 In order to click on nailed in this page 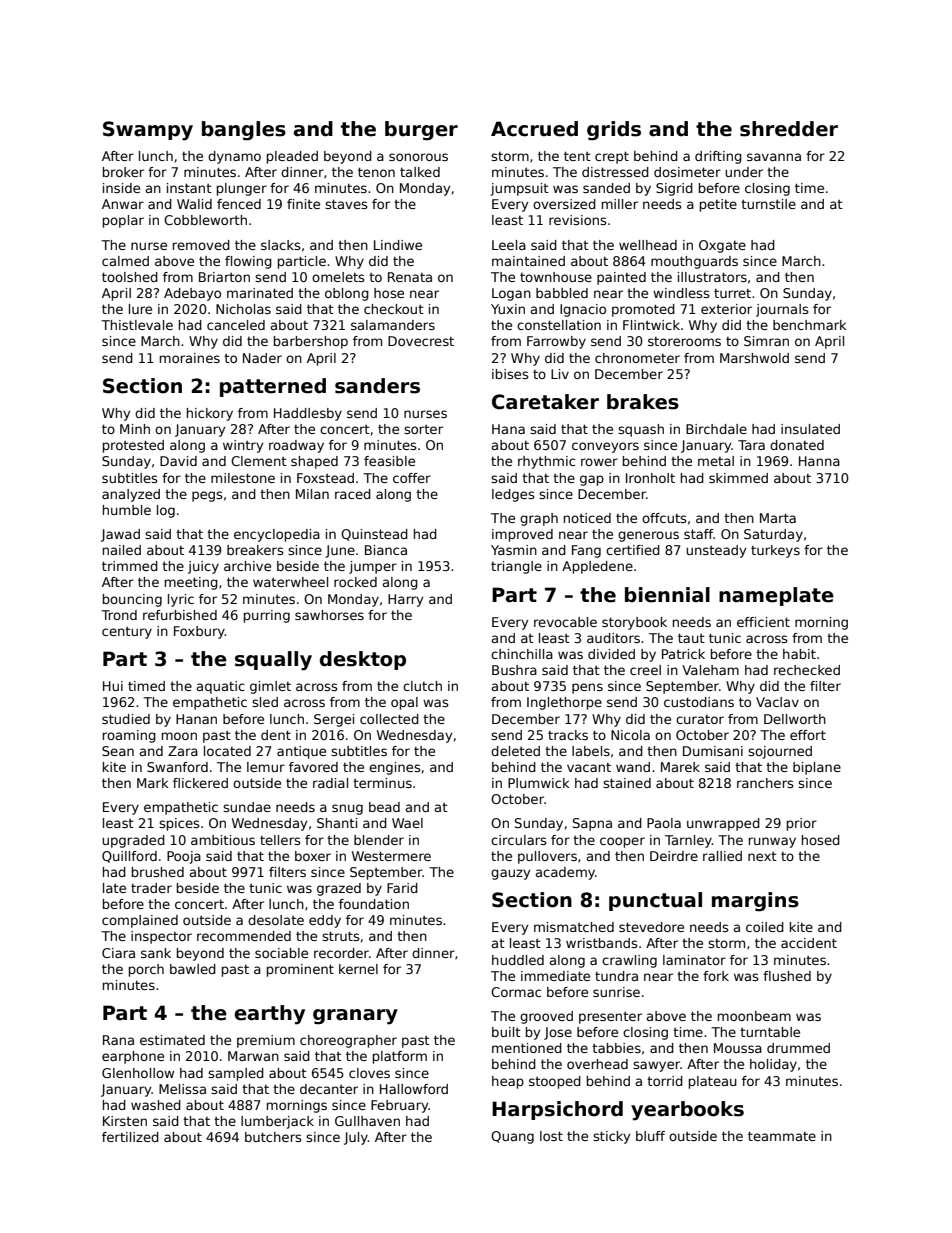, I will do `click(122, 550)`.
